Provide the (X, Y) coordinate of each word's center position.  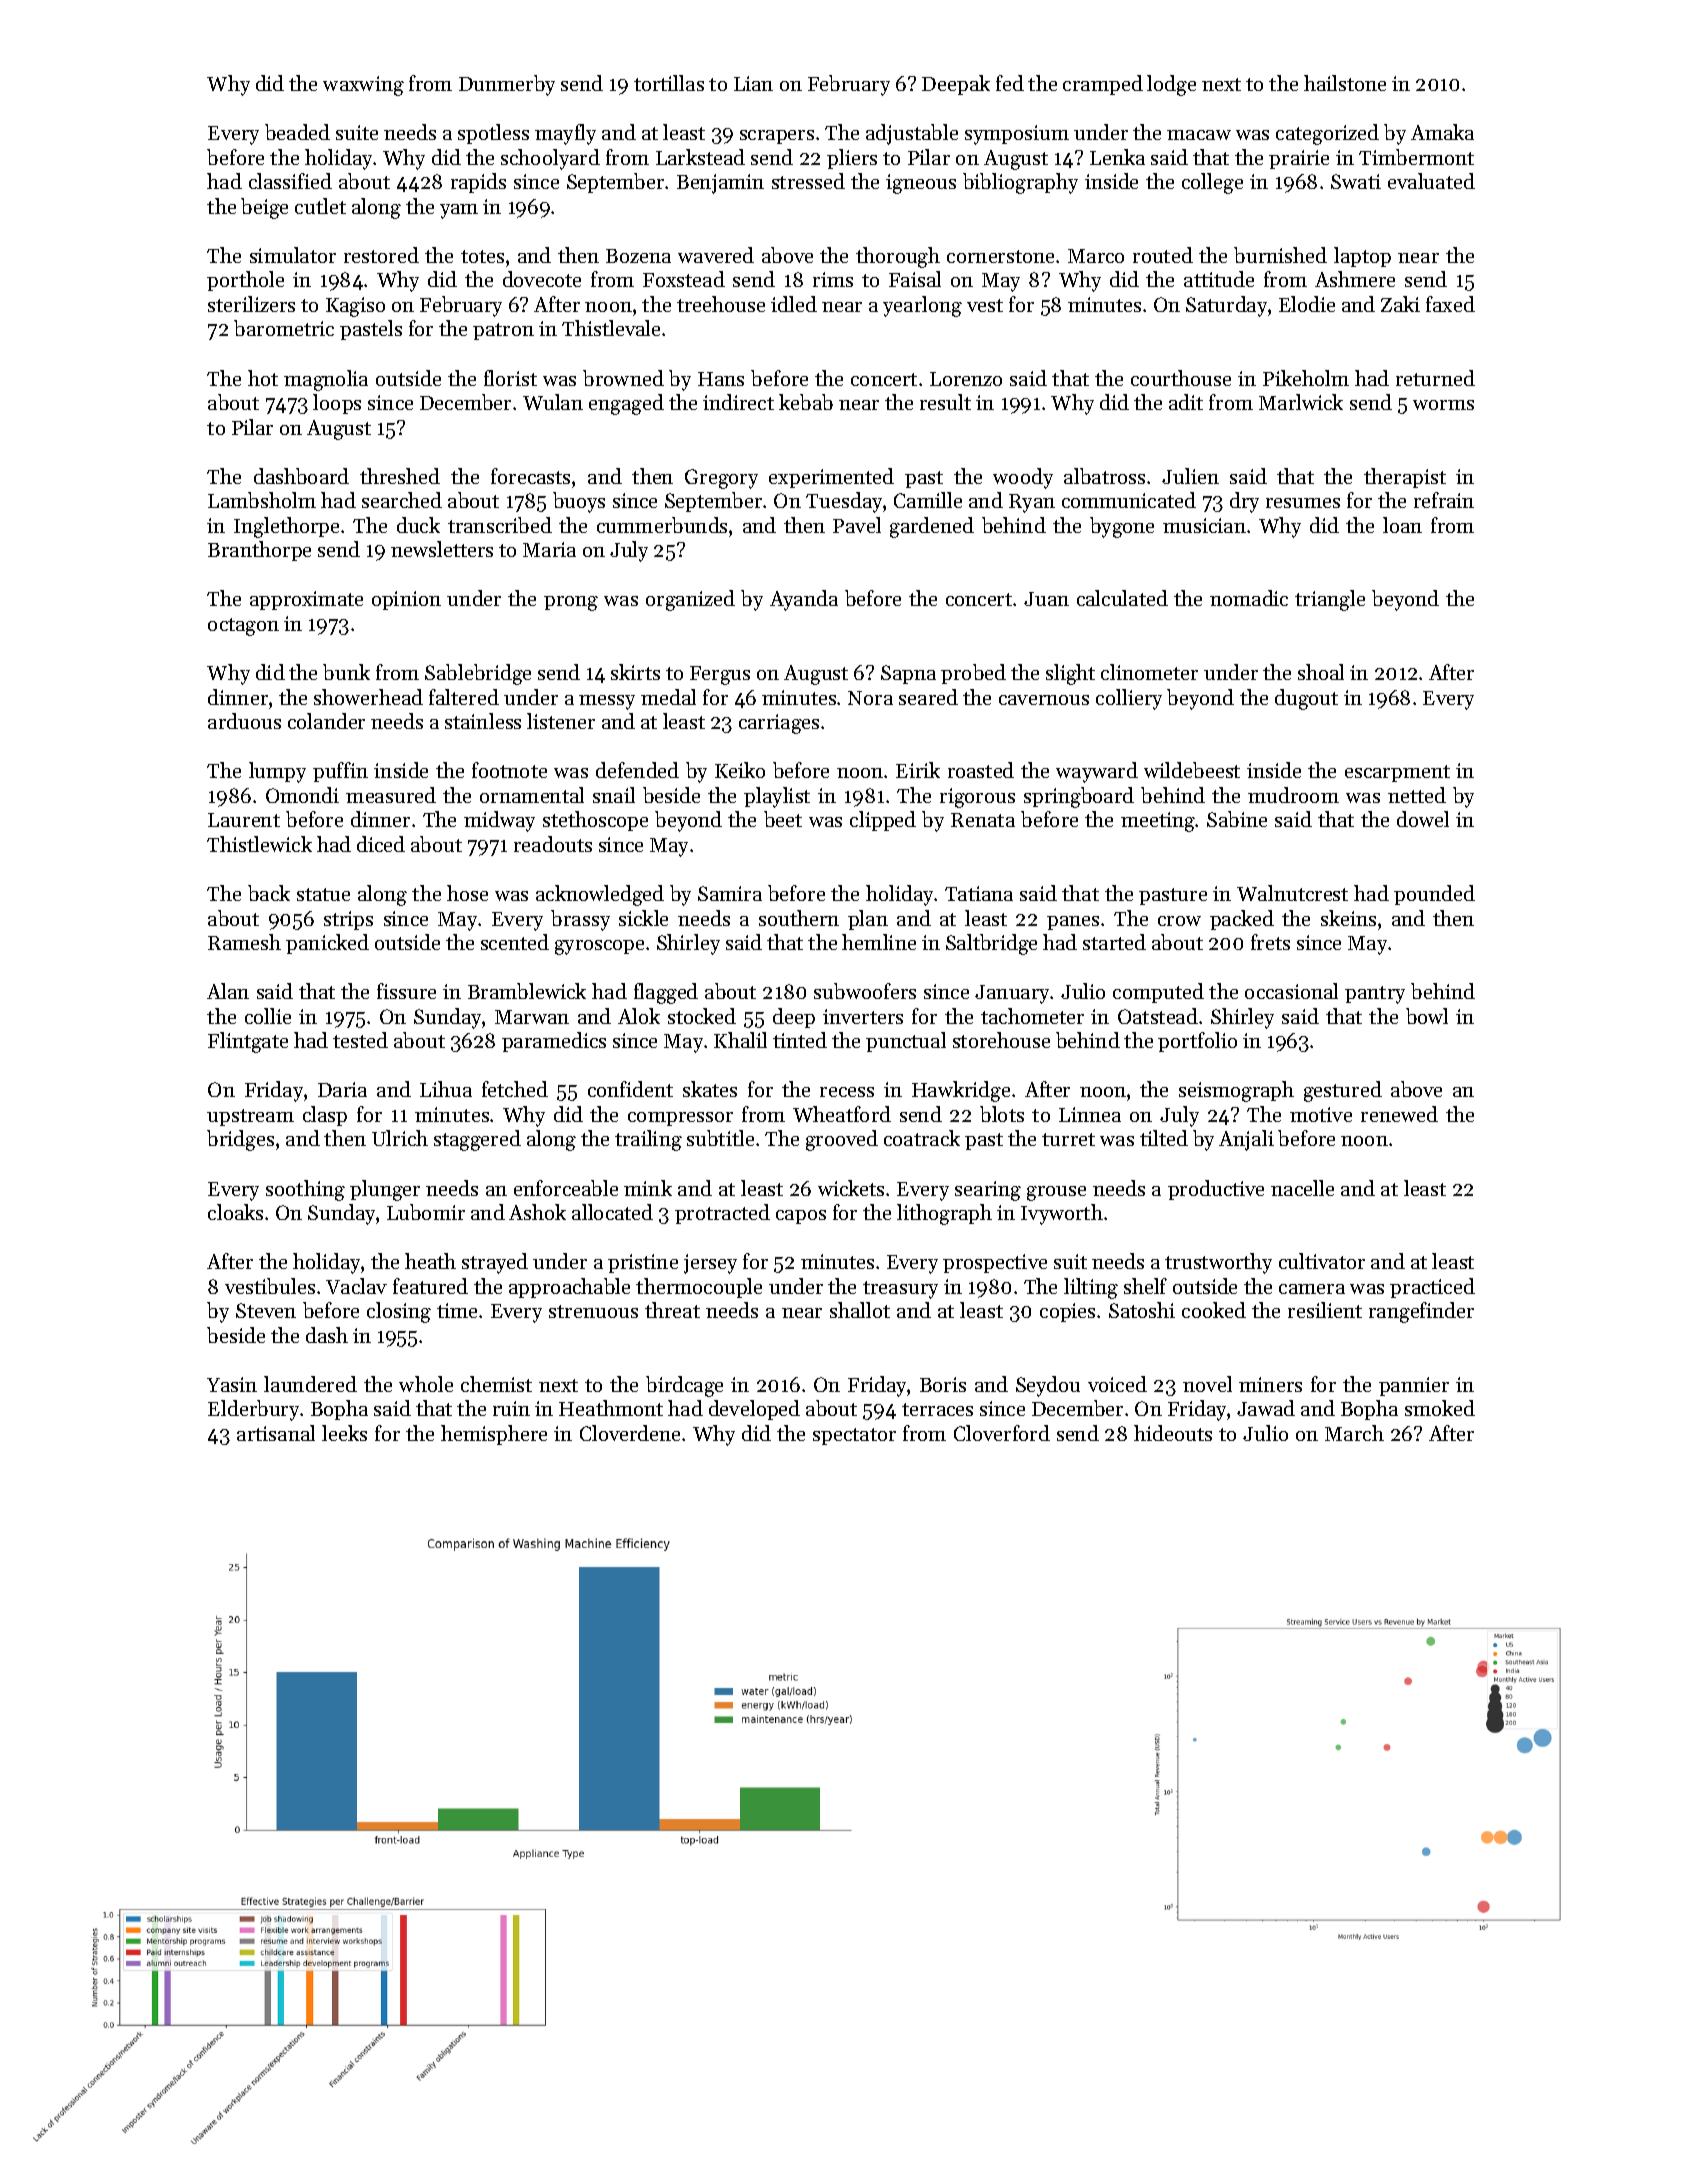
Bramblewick (527, 991)
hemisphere (494, 1435)
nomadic (1249, 598)
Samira (730, 893)
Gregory (721, 479)
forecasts (530, 476)
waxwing (363, 86)
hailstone (1345, 83)
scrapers (777, 137)
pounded (1434, 895)
